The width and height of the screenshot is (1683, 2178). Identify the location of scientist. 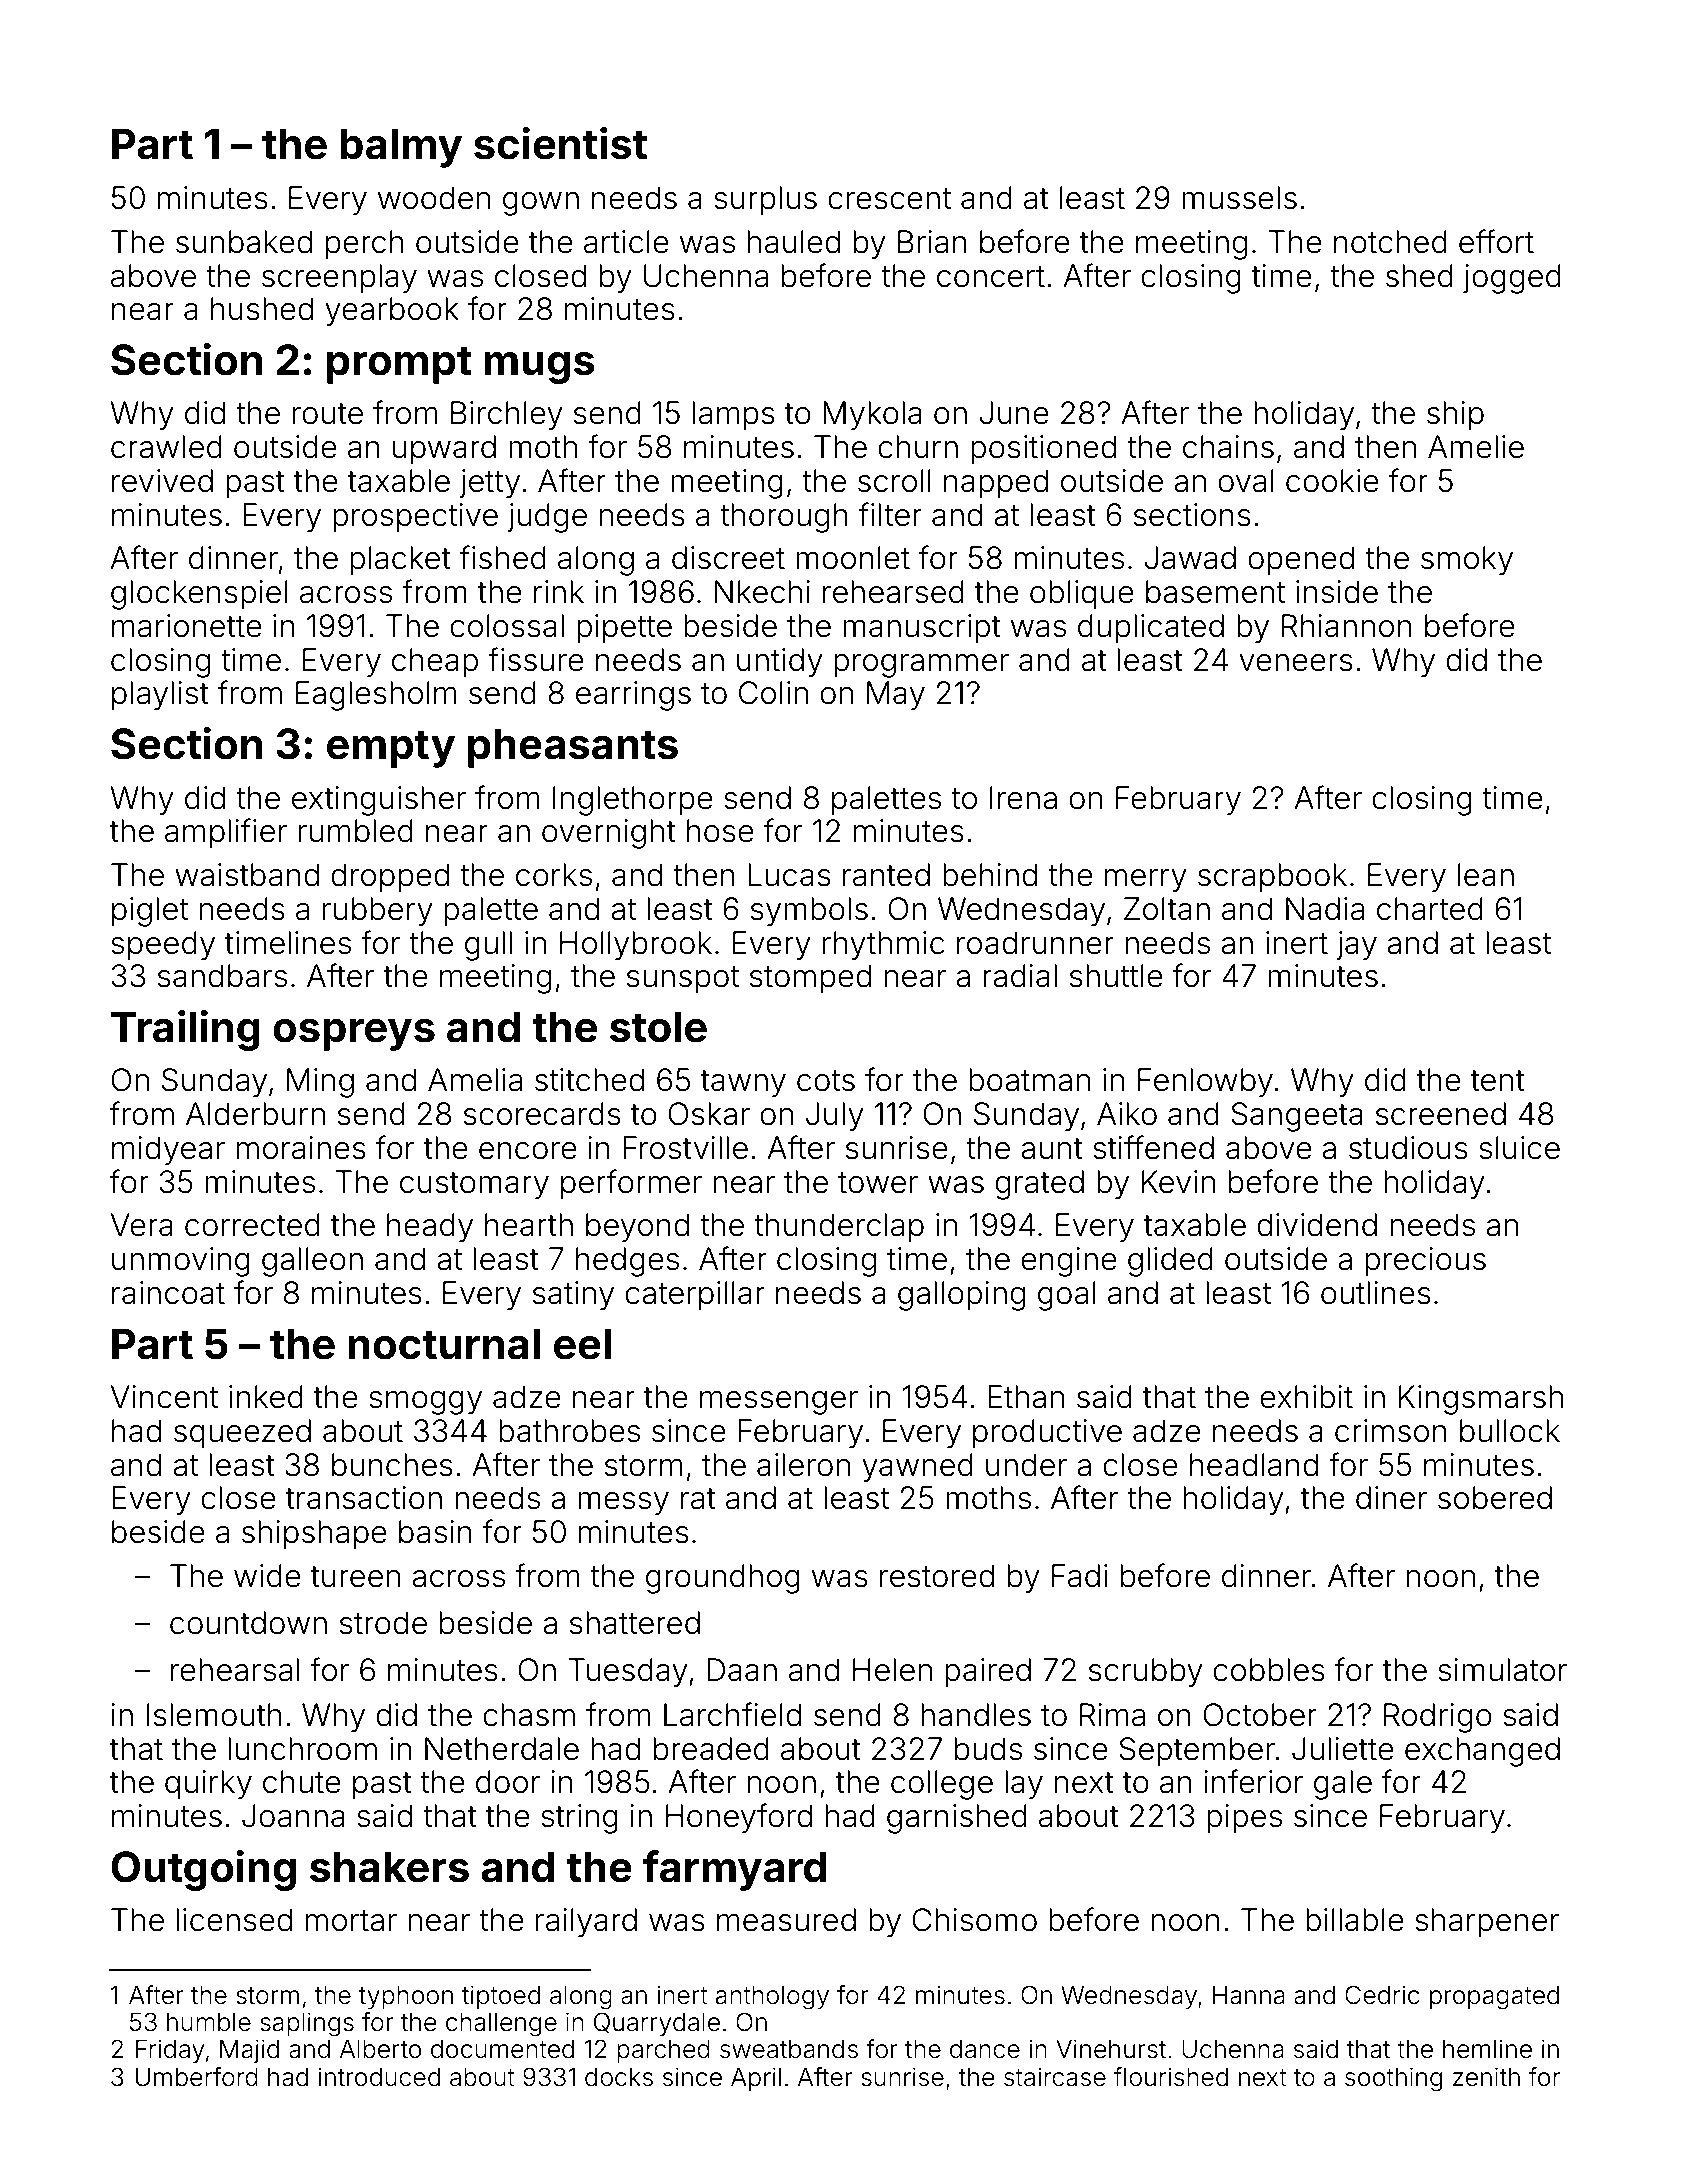
(560, 143).
